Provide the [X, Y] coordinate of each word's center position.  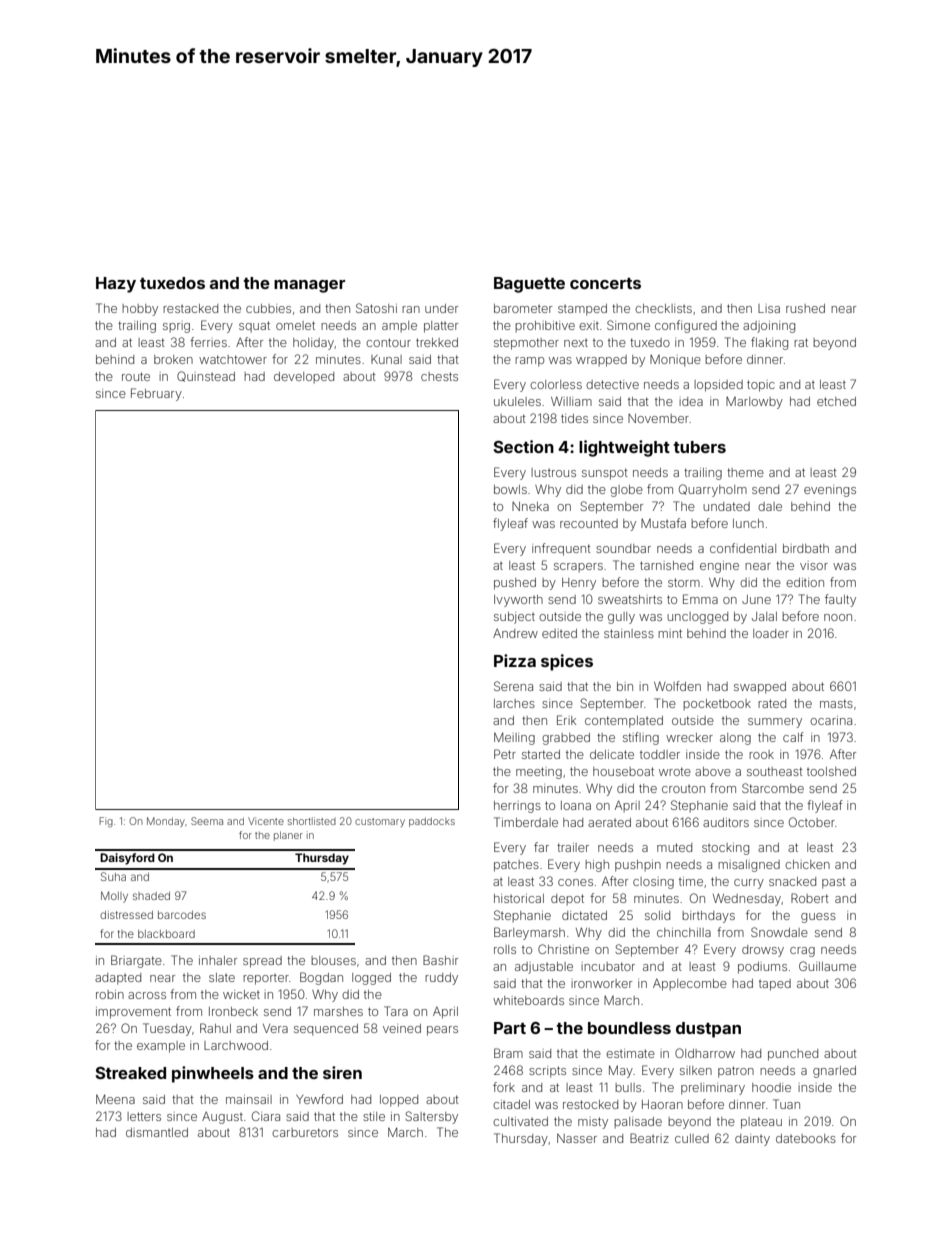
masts [836, 703]
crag [802, 952]
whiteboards [528, 1000]
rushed [805, 308]
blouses [333, 960]
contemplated [624, 722]
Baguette [529, 285]
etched [836, 401]
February [156, 394]
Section [523, 446]
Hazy [116, 285]
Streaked [130, 1073]
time [691, 881]
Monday [166, 822]
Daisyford [127, 859]
